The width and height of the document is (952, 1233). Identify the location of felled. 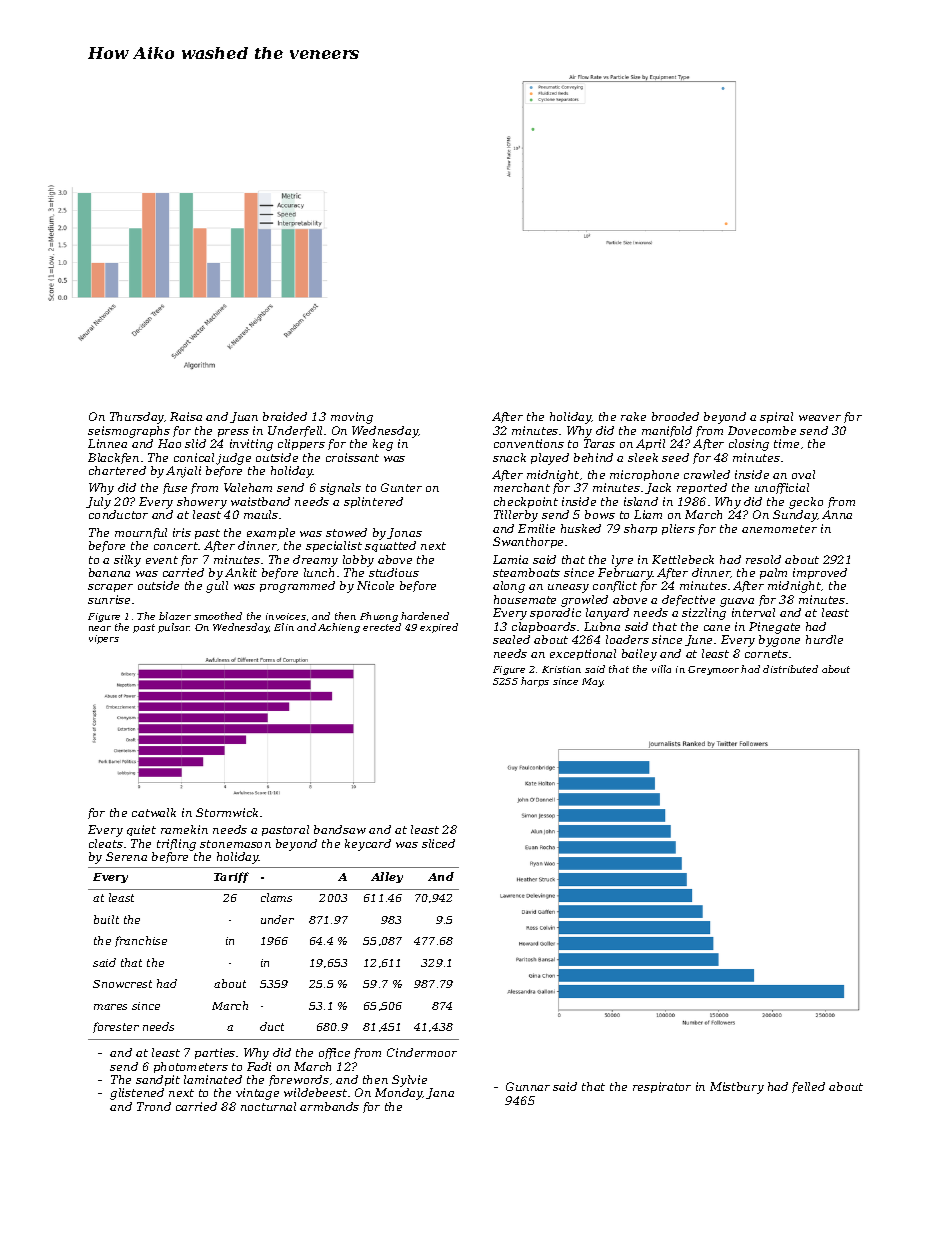
(808, 1087).
